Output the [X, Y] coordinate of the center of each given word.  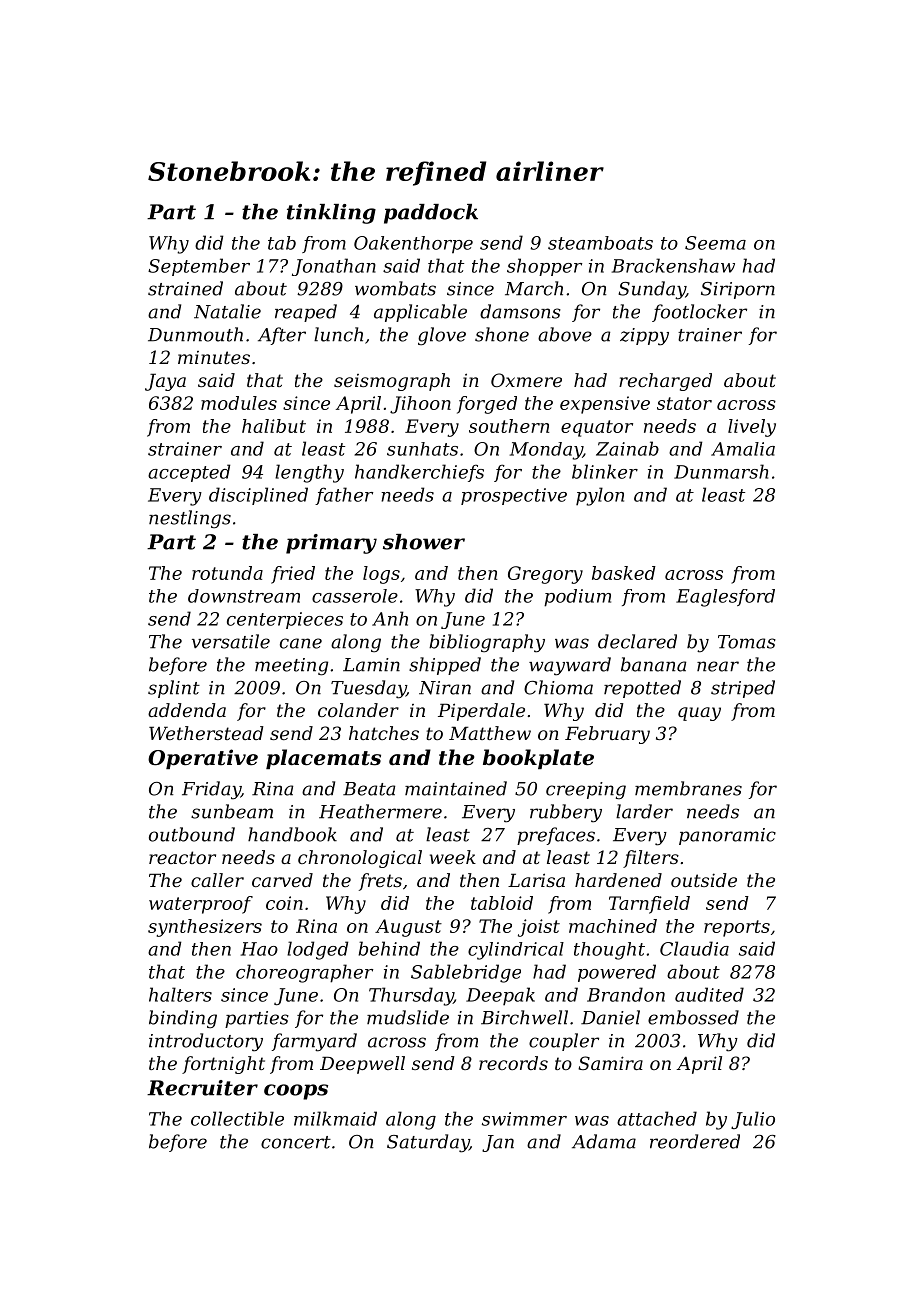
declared [637, 641]
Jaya [165, 382]
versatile [231, 641]
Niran [445, 688]
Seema [715, 243]
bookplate [538, 759]
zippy [644, 337]
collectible [237, 1118]
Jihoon [420, 405]
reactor [182, 857]
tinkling [331, 214]
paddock [431, 214]
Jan [498, 1143]
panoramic [727, 836]
